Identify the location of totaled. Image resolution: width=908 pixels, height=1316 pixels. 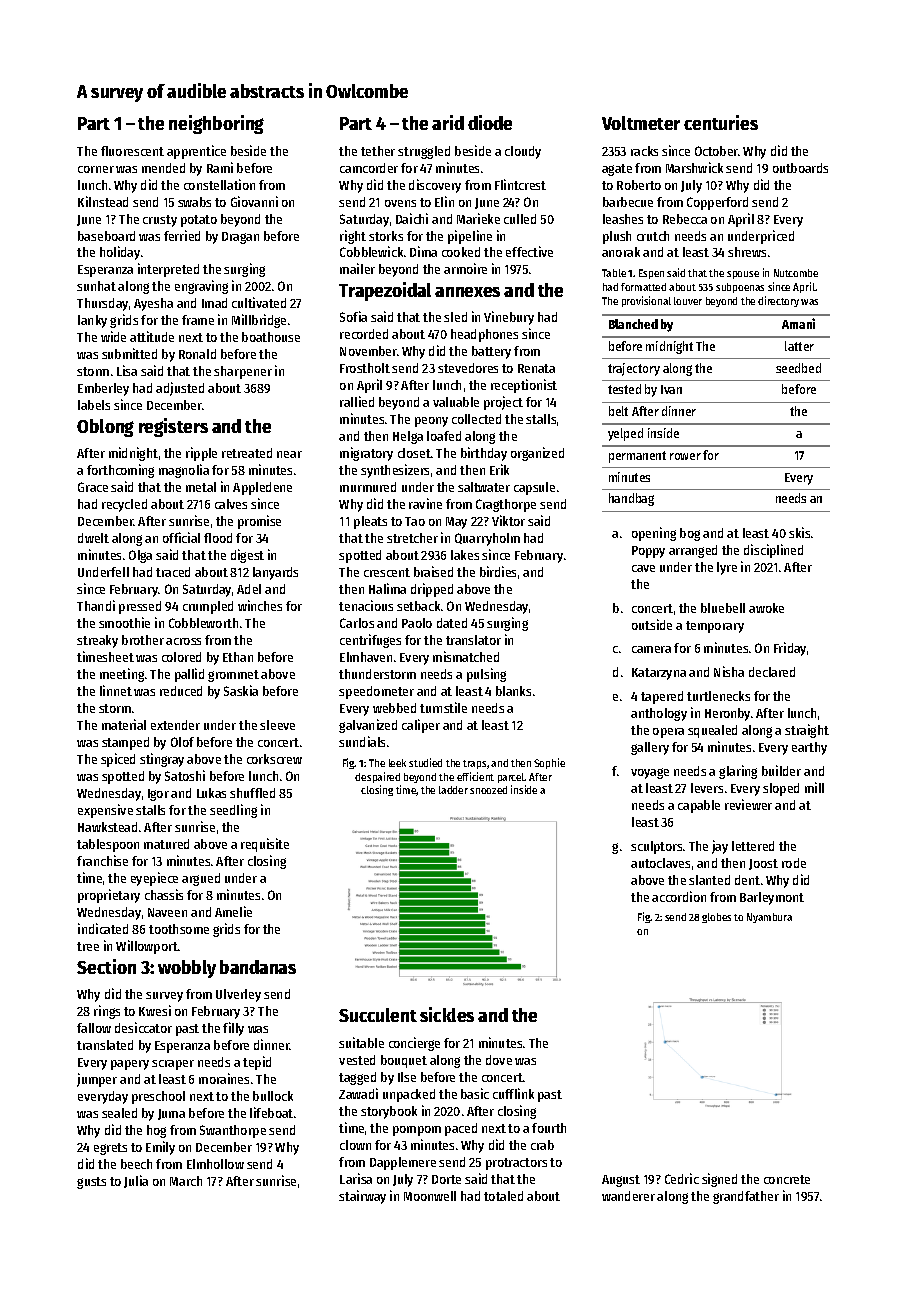
(503, 1196).
